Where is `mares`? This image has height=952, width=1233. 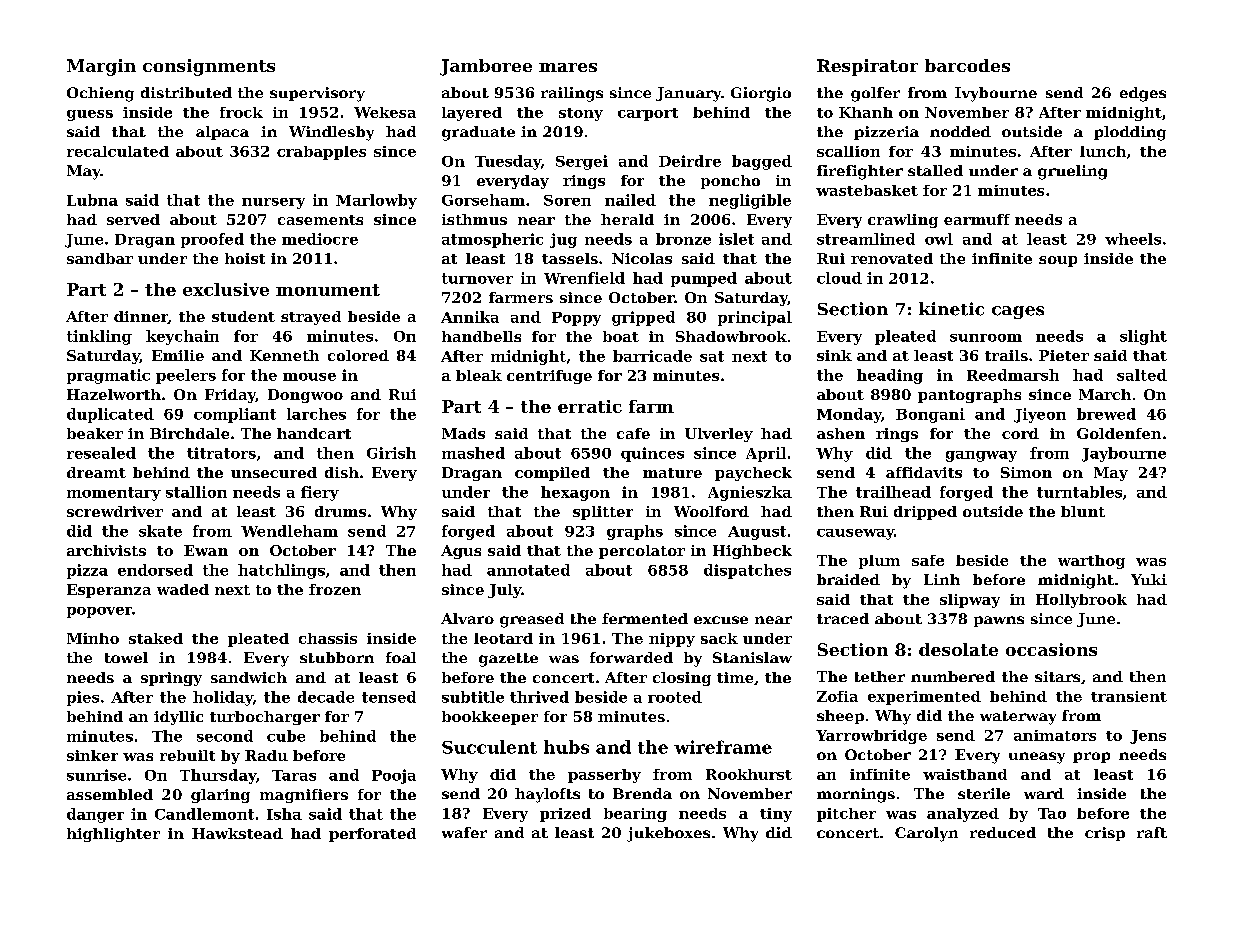
mares is located at coordinates (568, 67).
